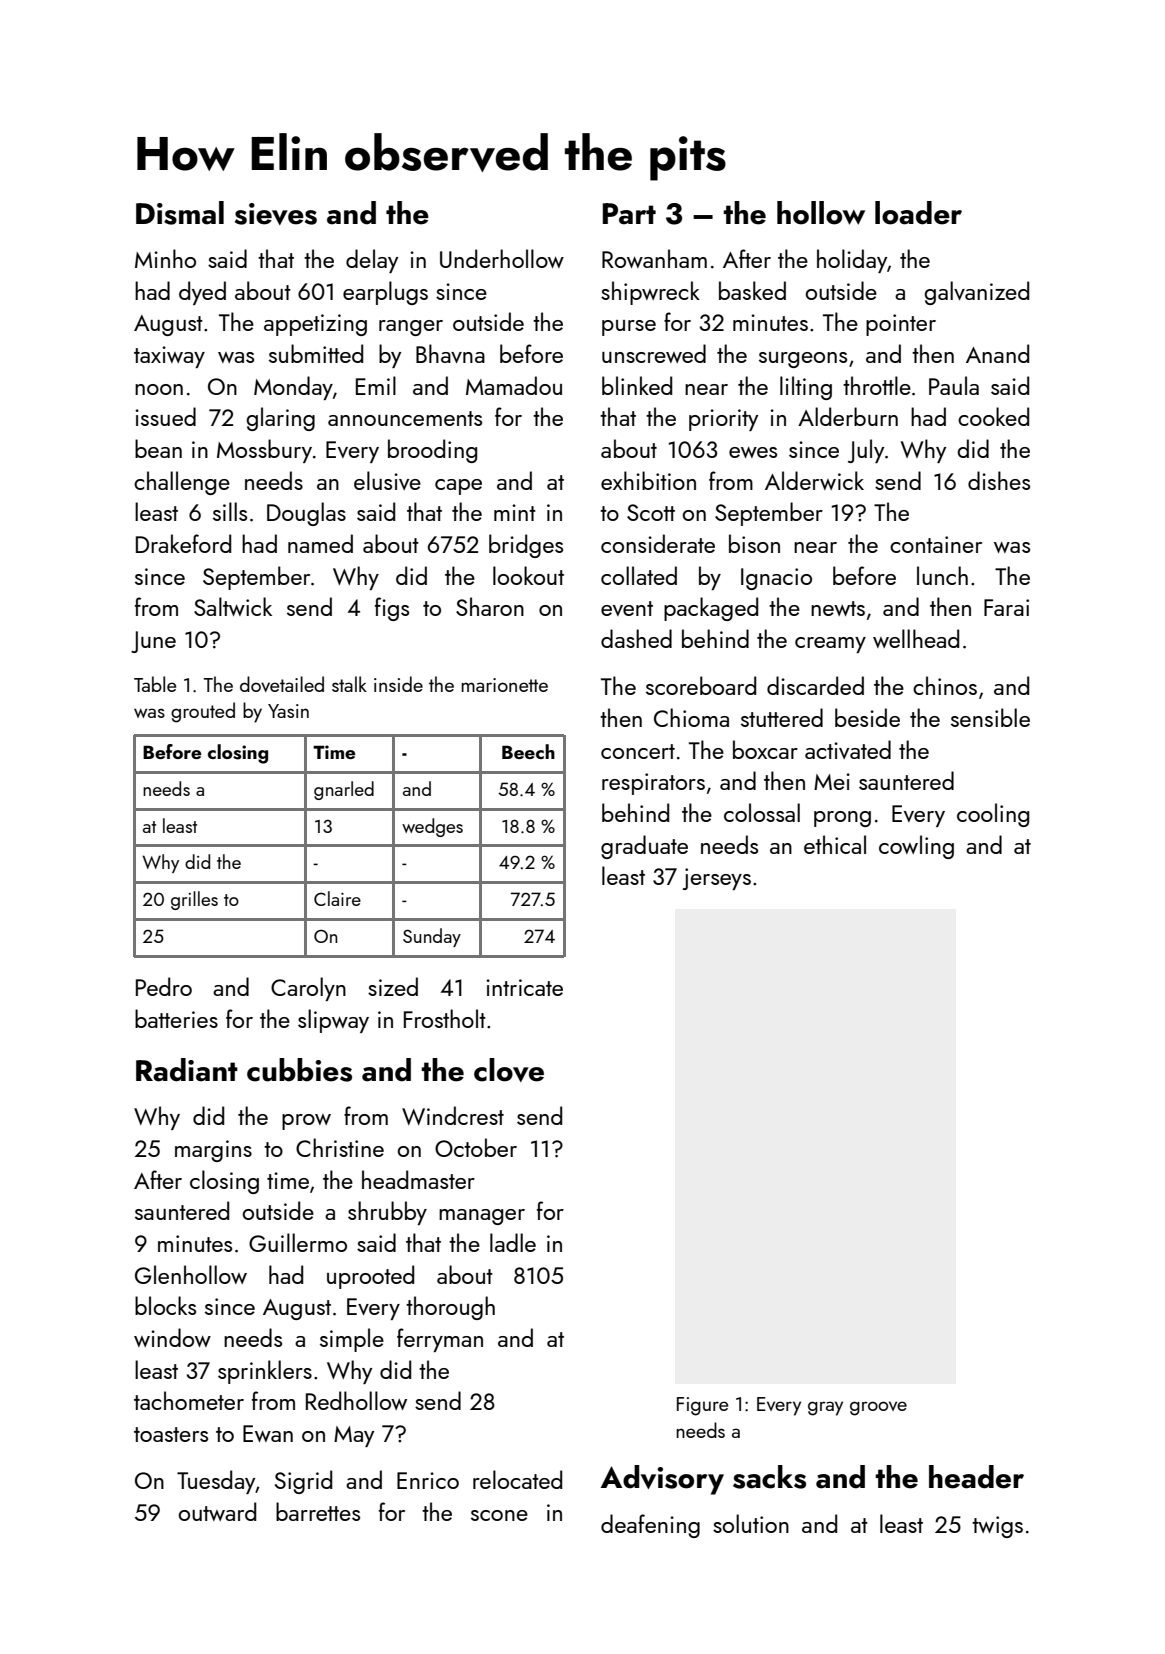  I want to click on graduate, so click(644, 847).
